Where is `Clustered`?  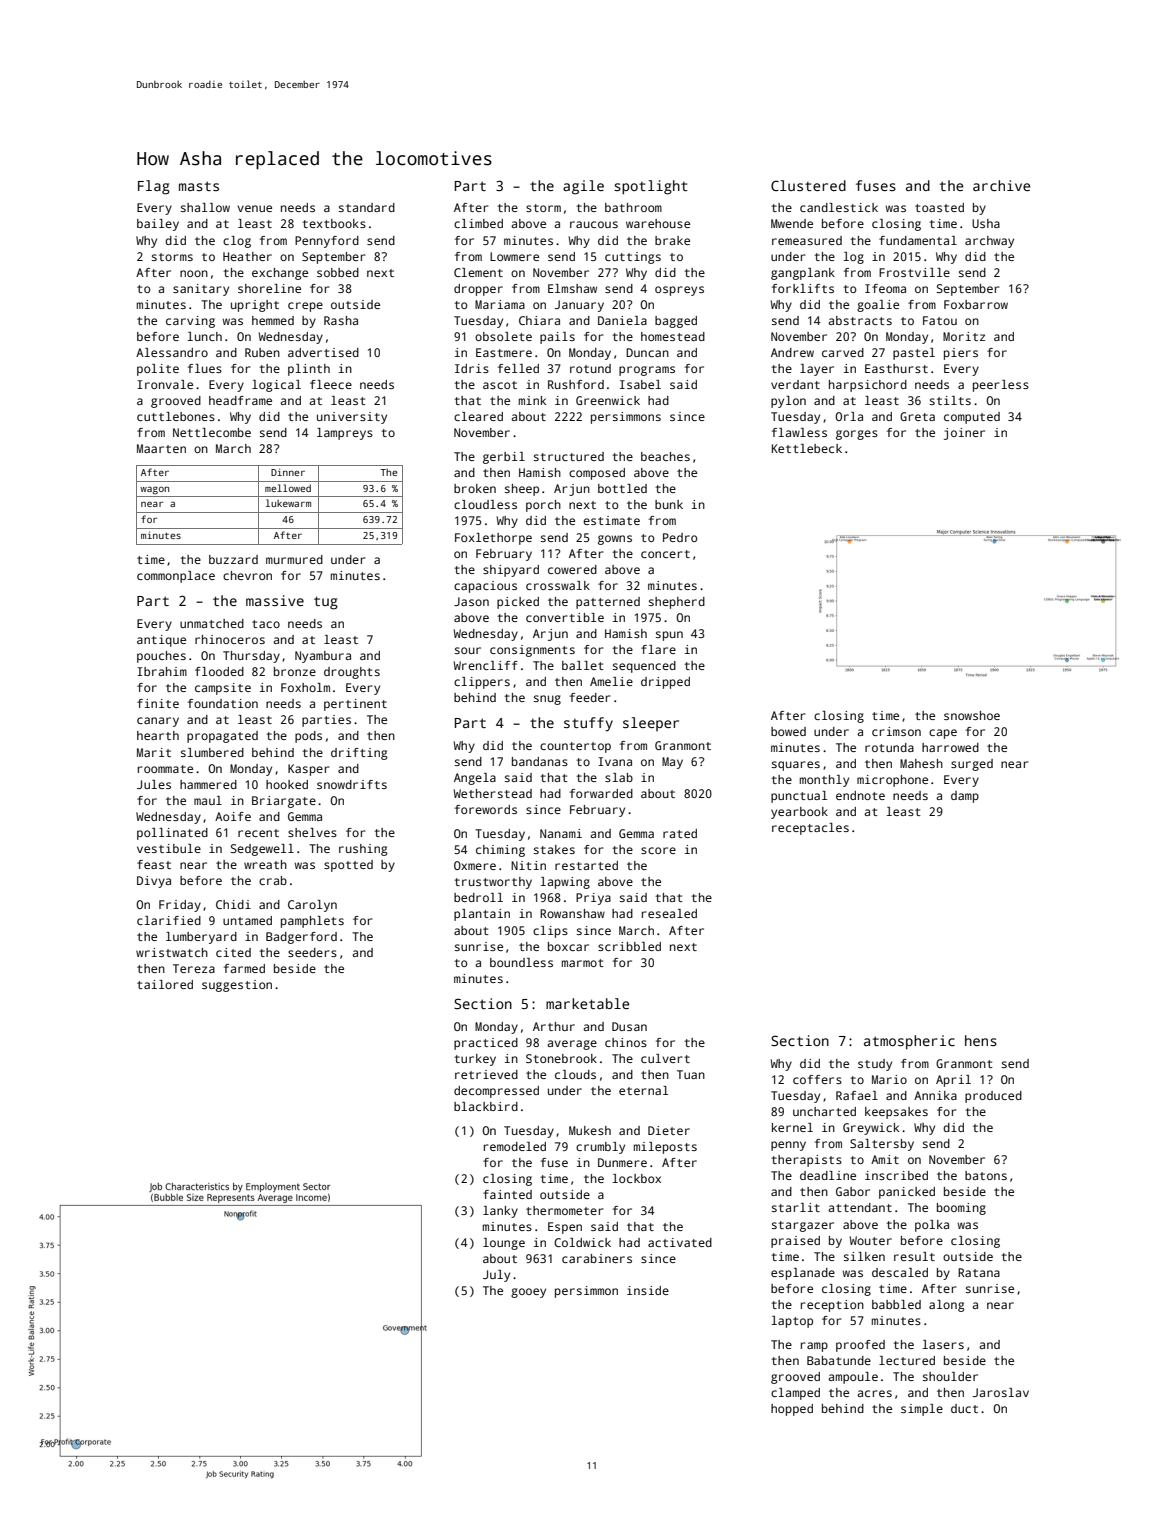
Clustered is located at coordinates (808, 185).
